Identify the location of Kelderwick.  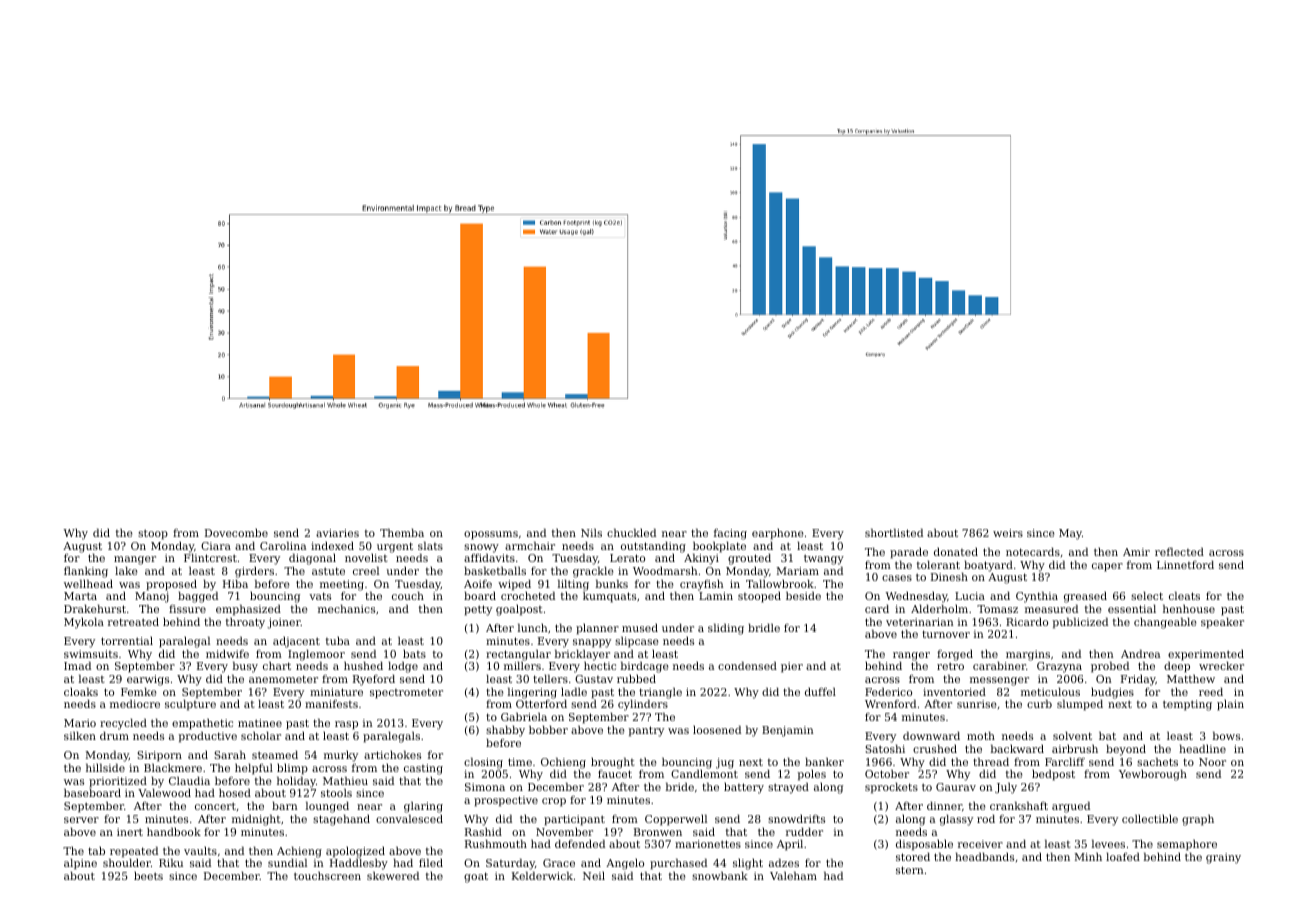
(542, 875).
